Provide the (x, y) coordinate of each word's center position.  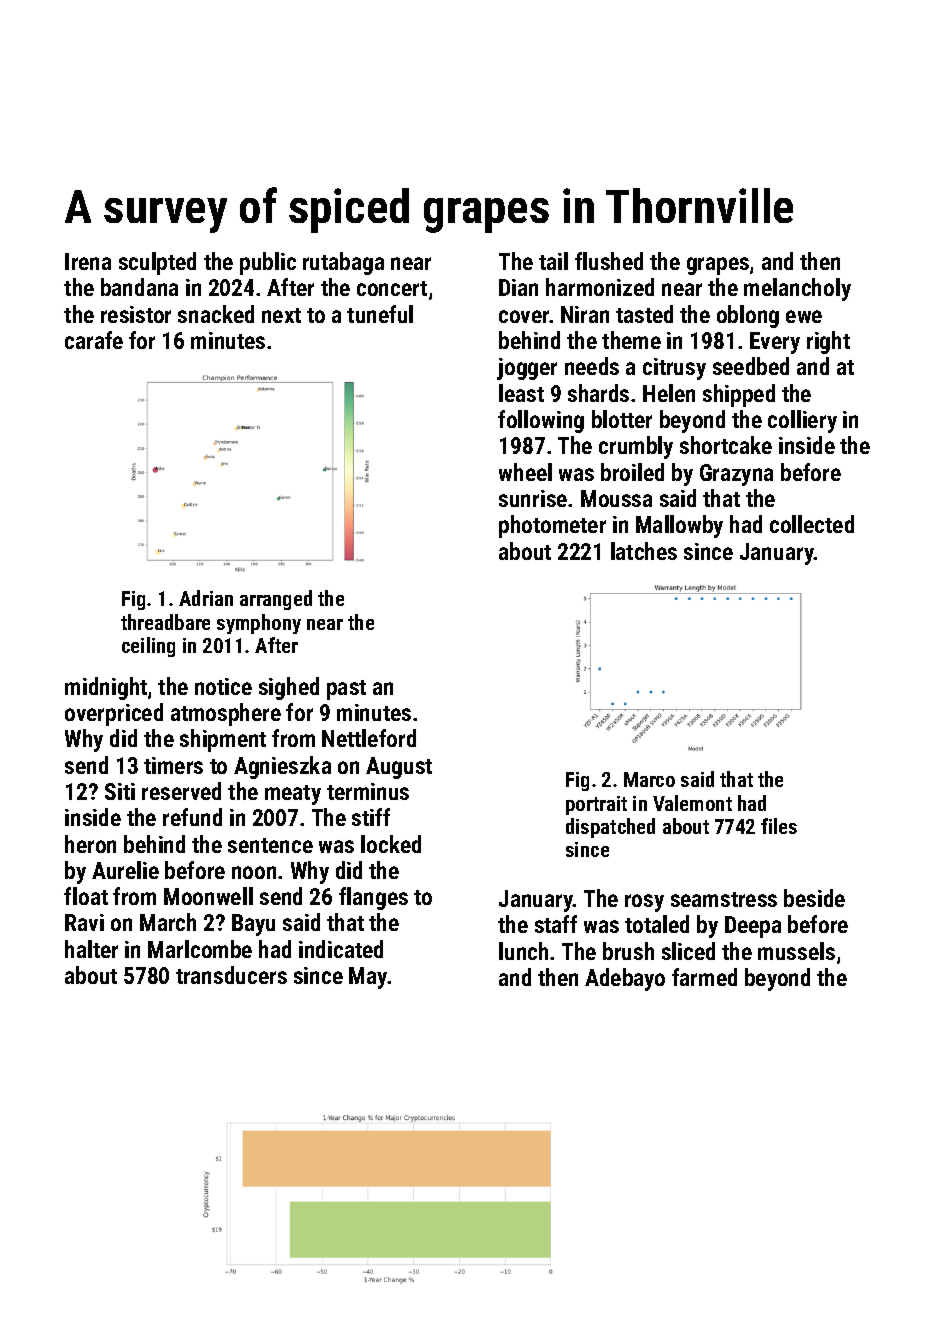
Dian (518, 287)
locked (391, 844)
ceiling (148, 647)
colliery (802, 421)
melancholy (797, 289)
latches (644, 551)
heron (90, 844)
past (346, 690)
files (779, 826)
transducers (231, 975)
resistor (136, 314)
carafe (94, 340)
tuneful (380, 314)
